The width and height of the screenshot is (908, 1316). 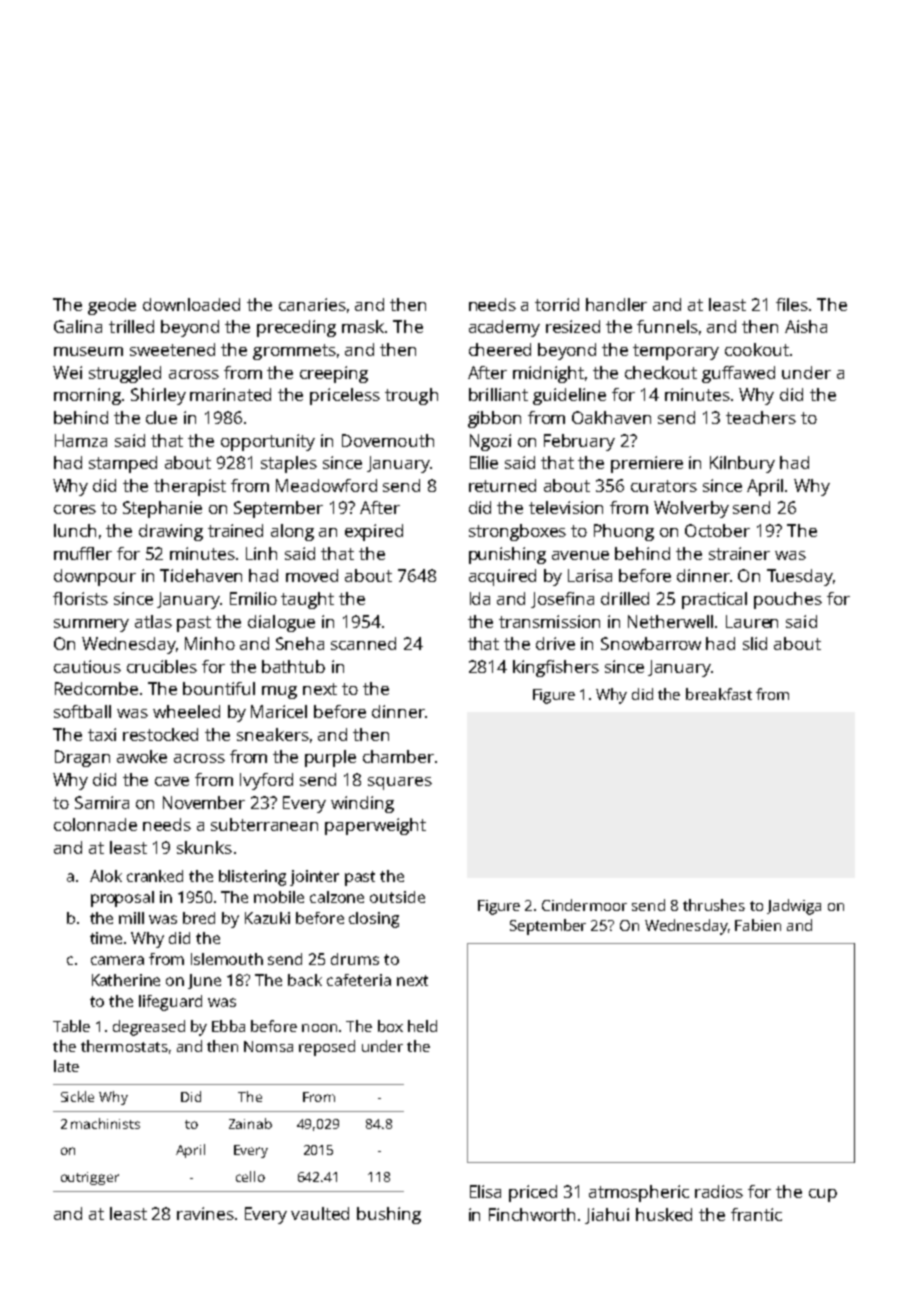 I want to click on radios, so click(x=719, y=1191).
